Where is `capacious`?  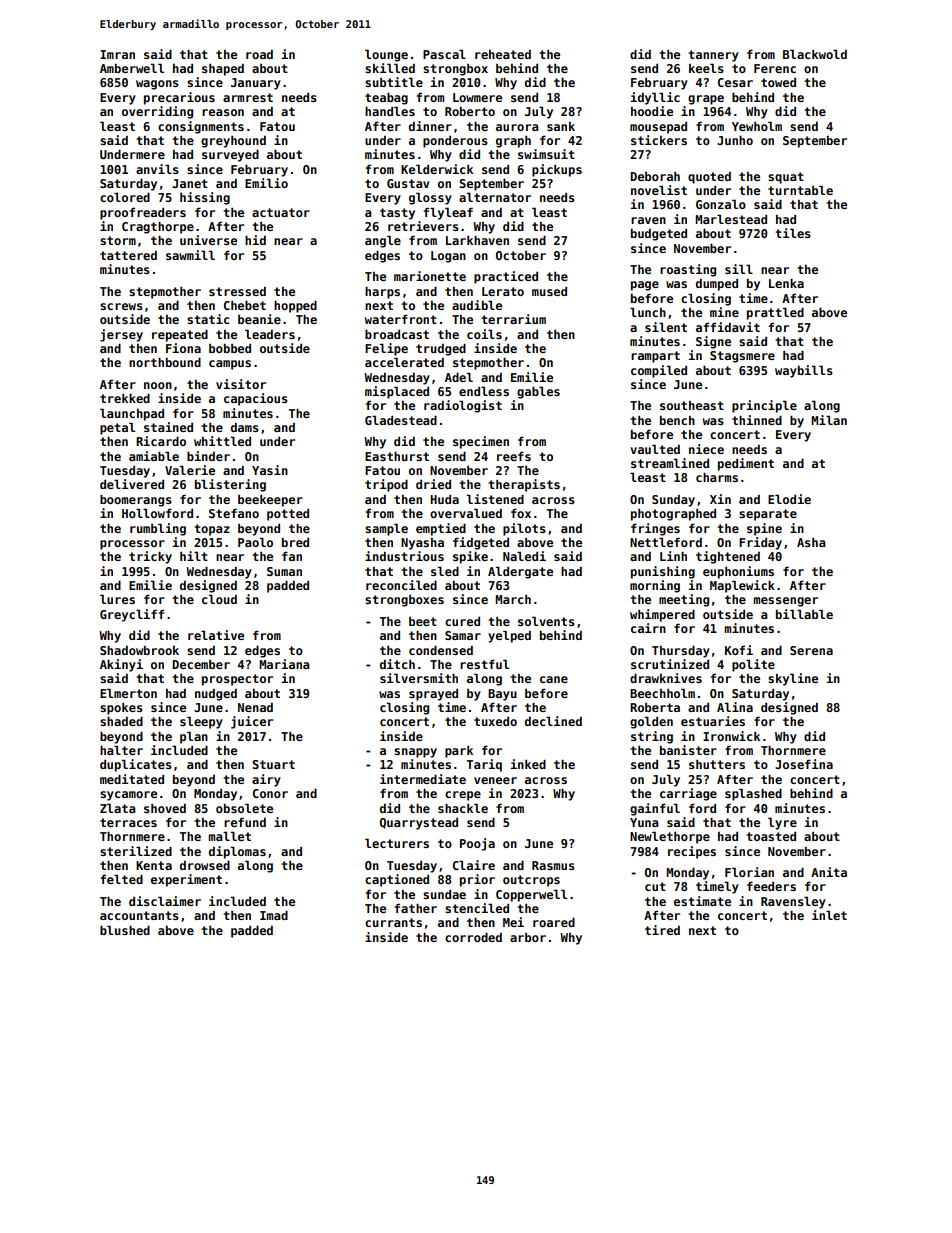 capacious is located at coordinates (256, 399).
